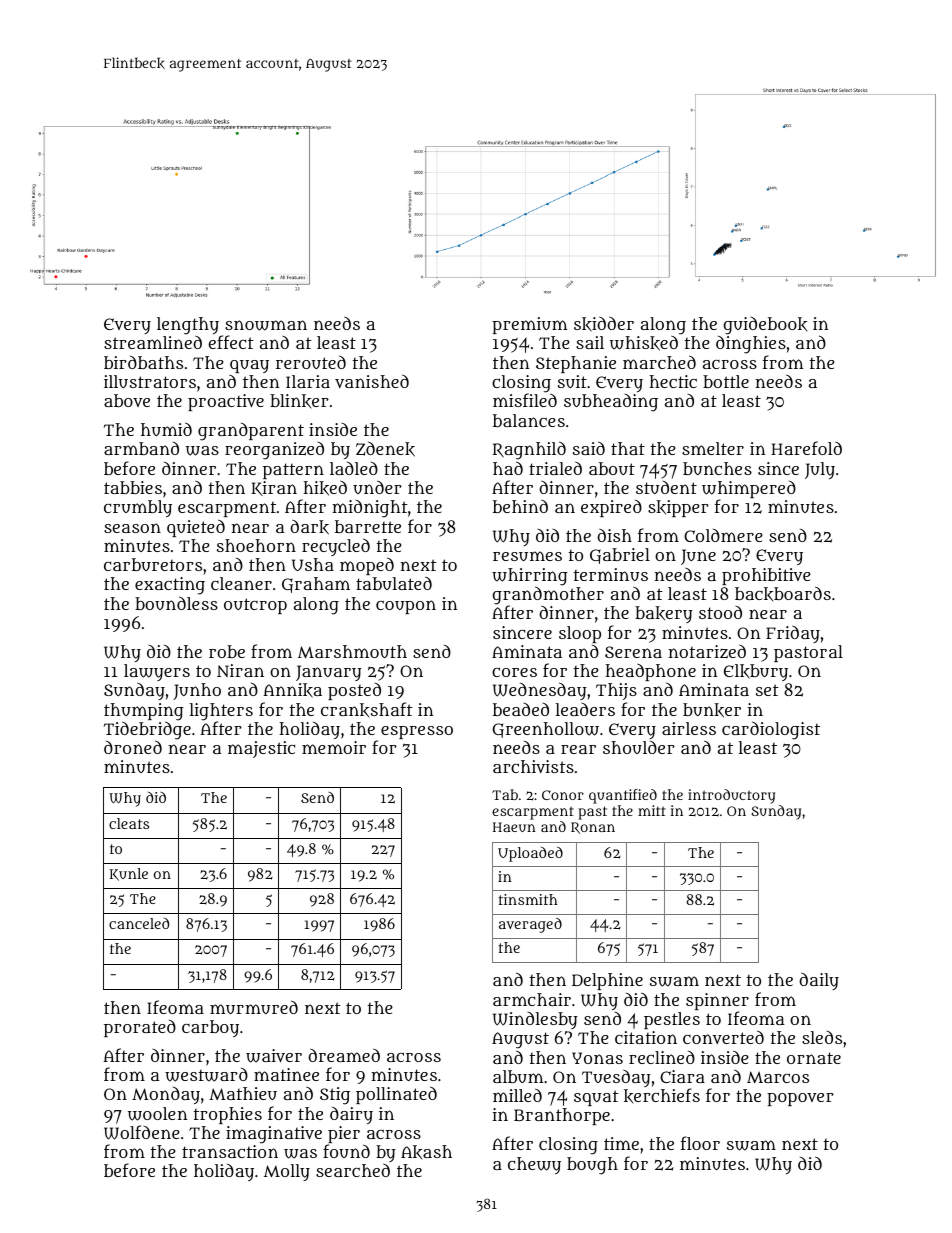 The height and width of the screenshot is (1233, 952). What do you see at coordinates (765, 326) in the screenshot?
I see `guidebook` at bounding box center [765, 326].
